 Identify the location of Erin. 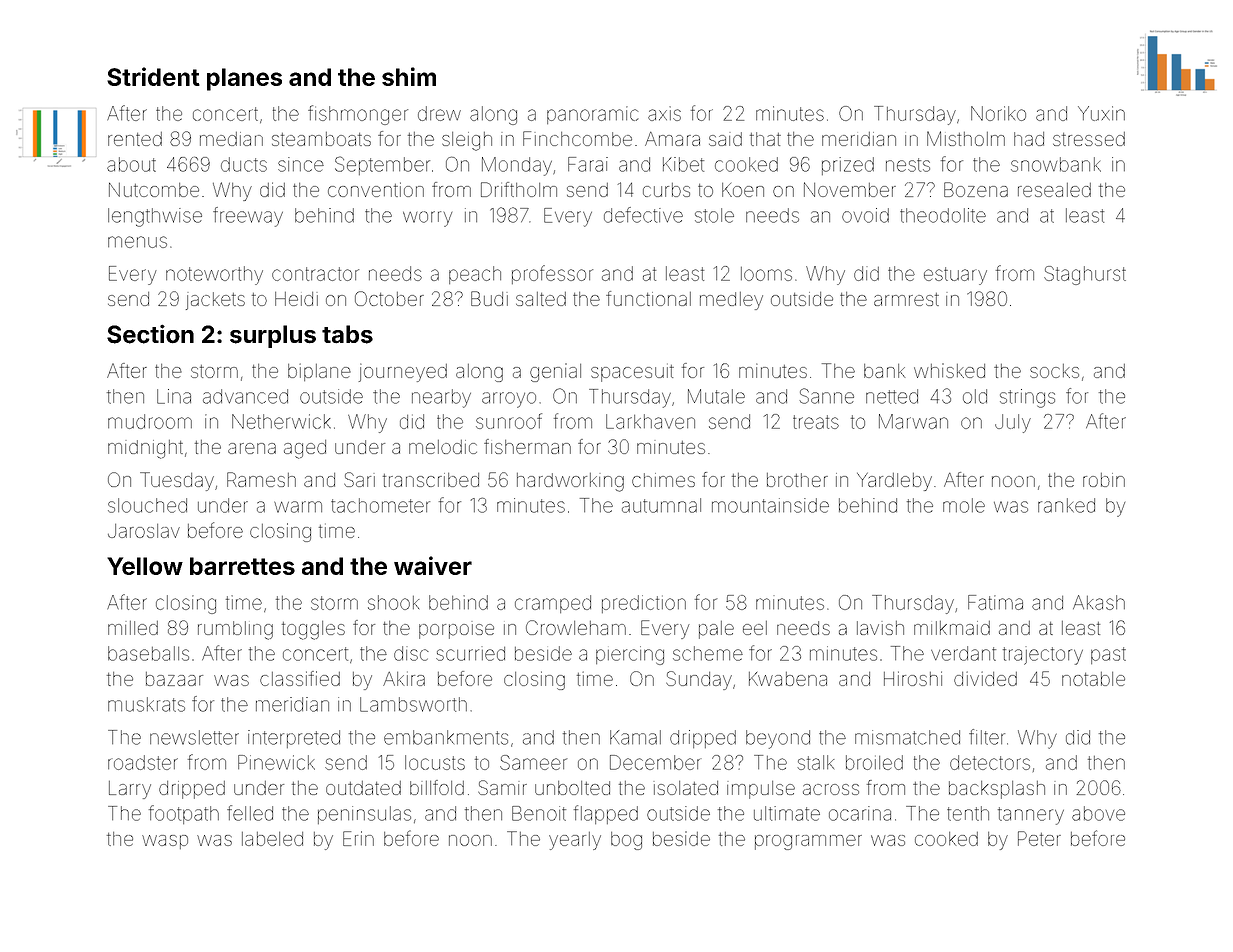
(358, 838).
